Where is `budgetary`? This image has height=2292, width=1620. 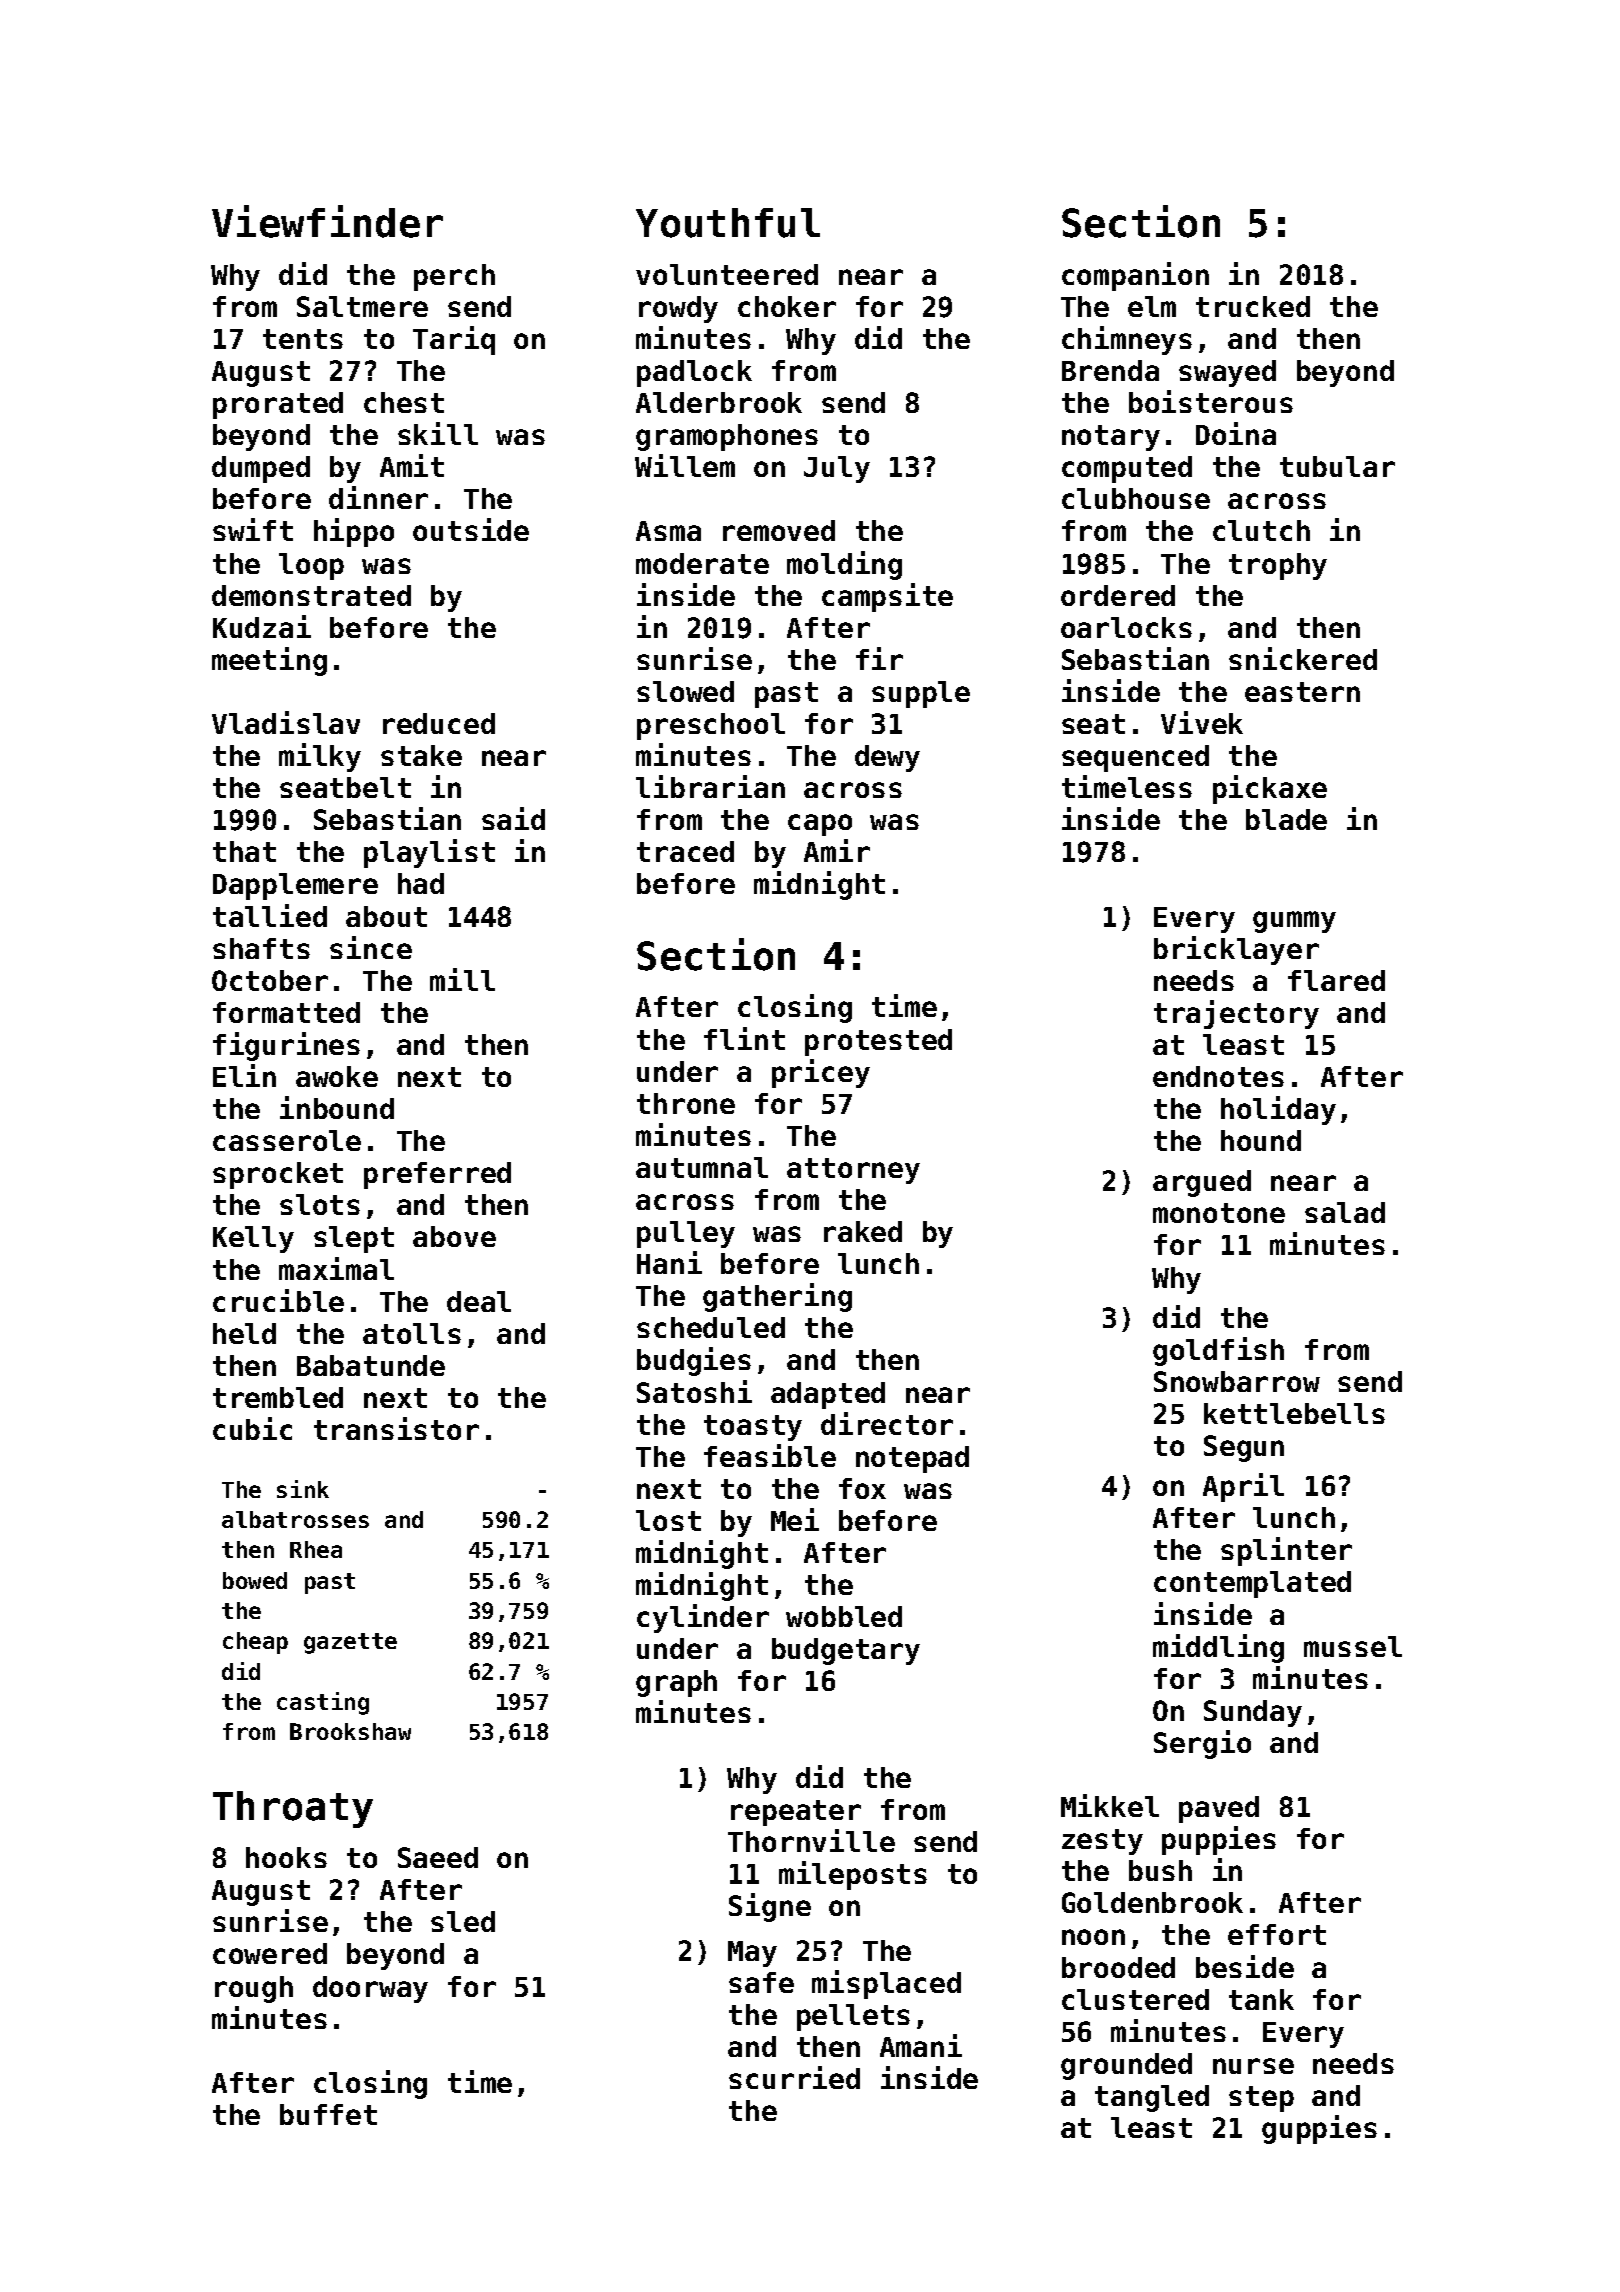
budgetary is located at coordinates (846, 1651).
